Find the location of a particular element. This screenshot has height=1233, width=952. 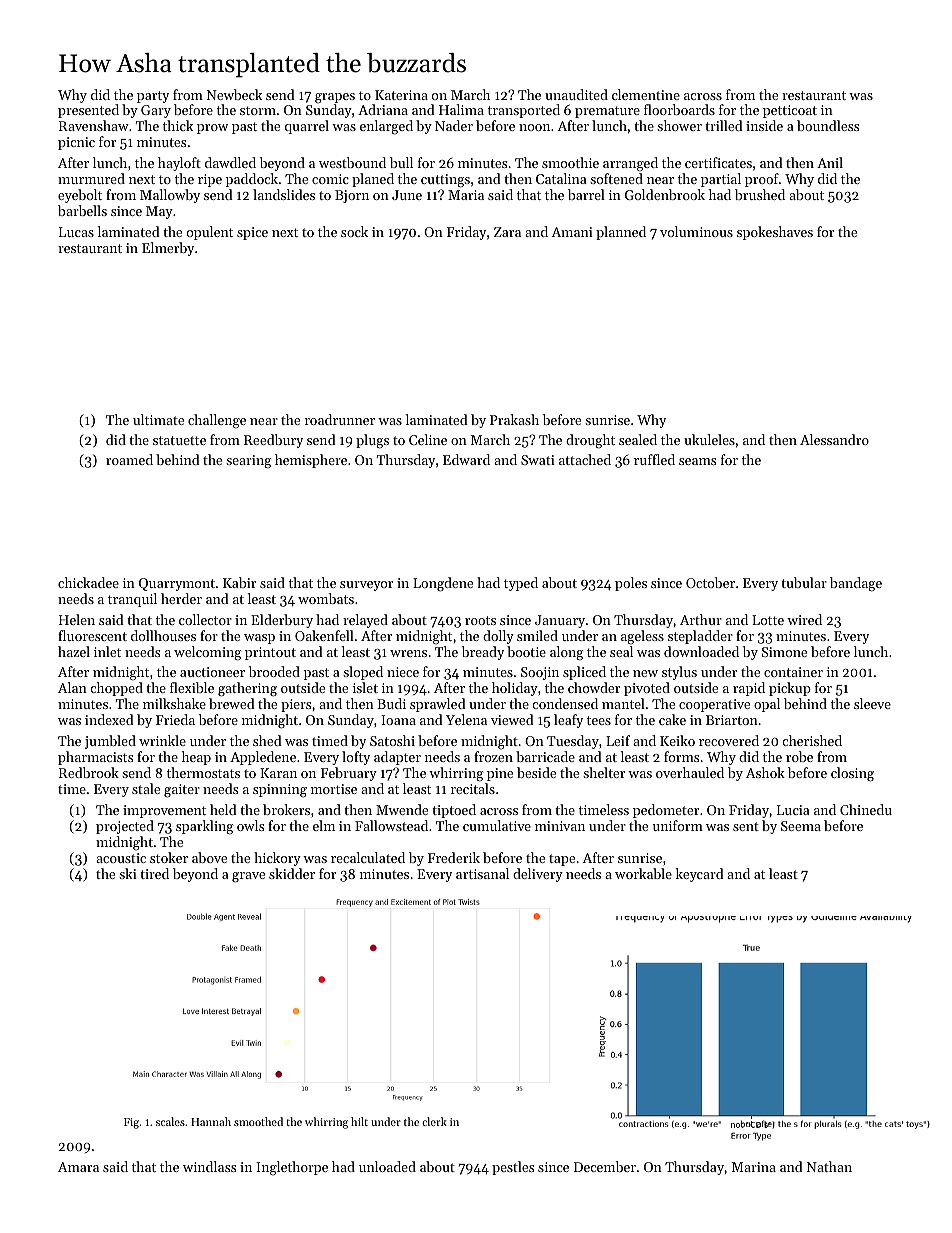

Longdene is located at coordinates (443, 584).
